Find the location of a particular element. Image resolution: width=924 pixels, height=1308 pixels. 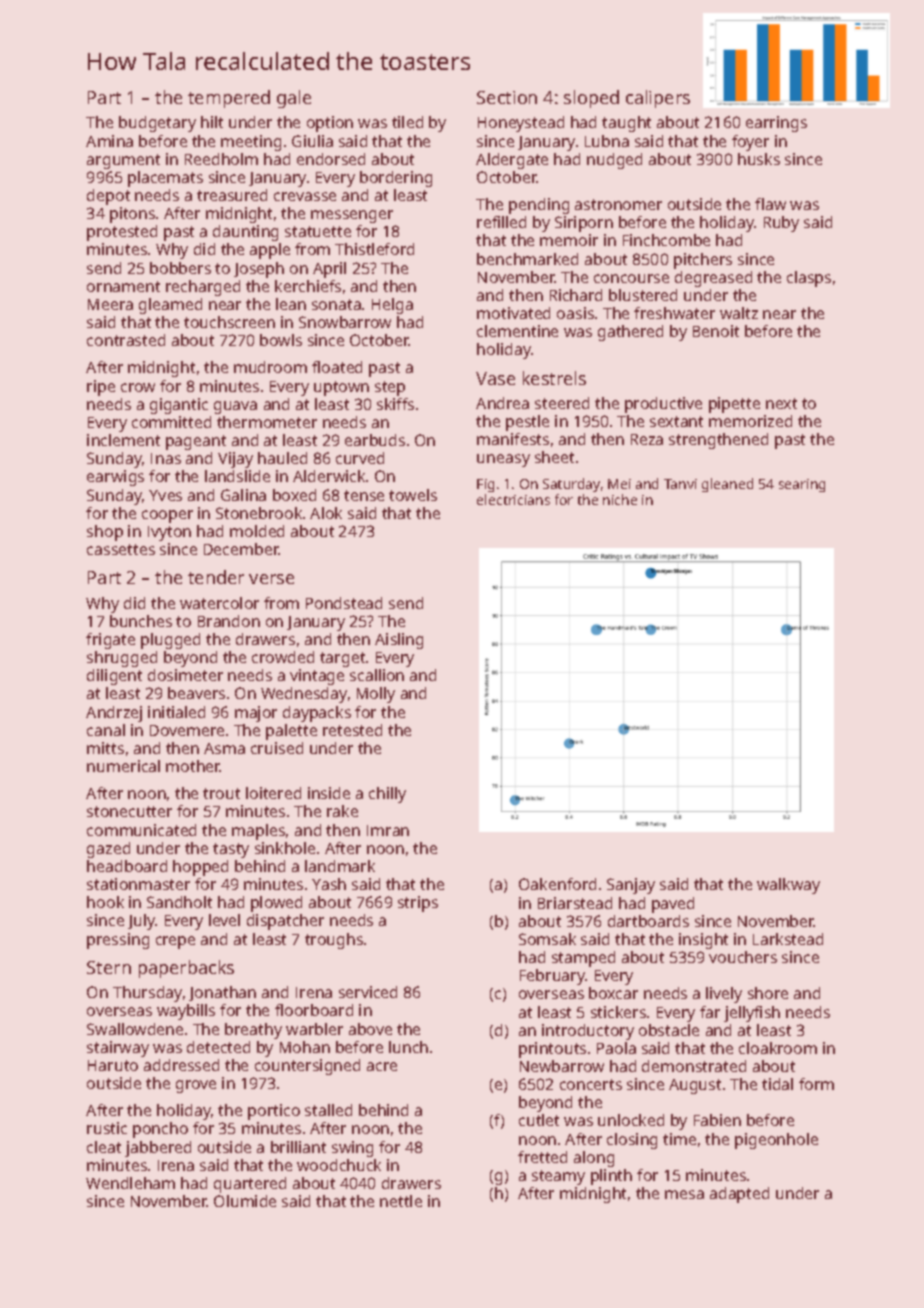

Section is located at coordinates (507, 97).
